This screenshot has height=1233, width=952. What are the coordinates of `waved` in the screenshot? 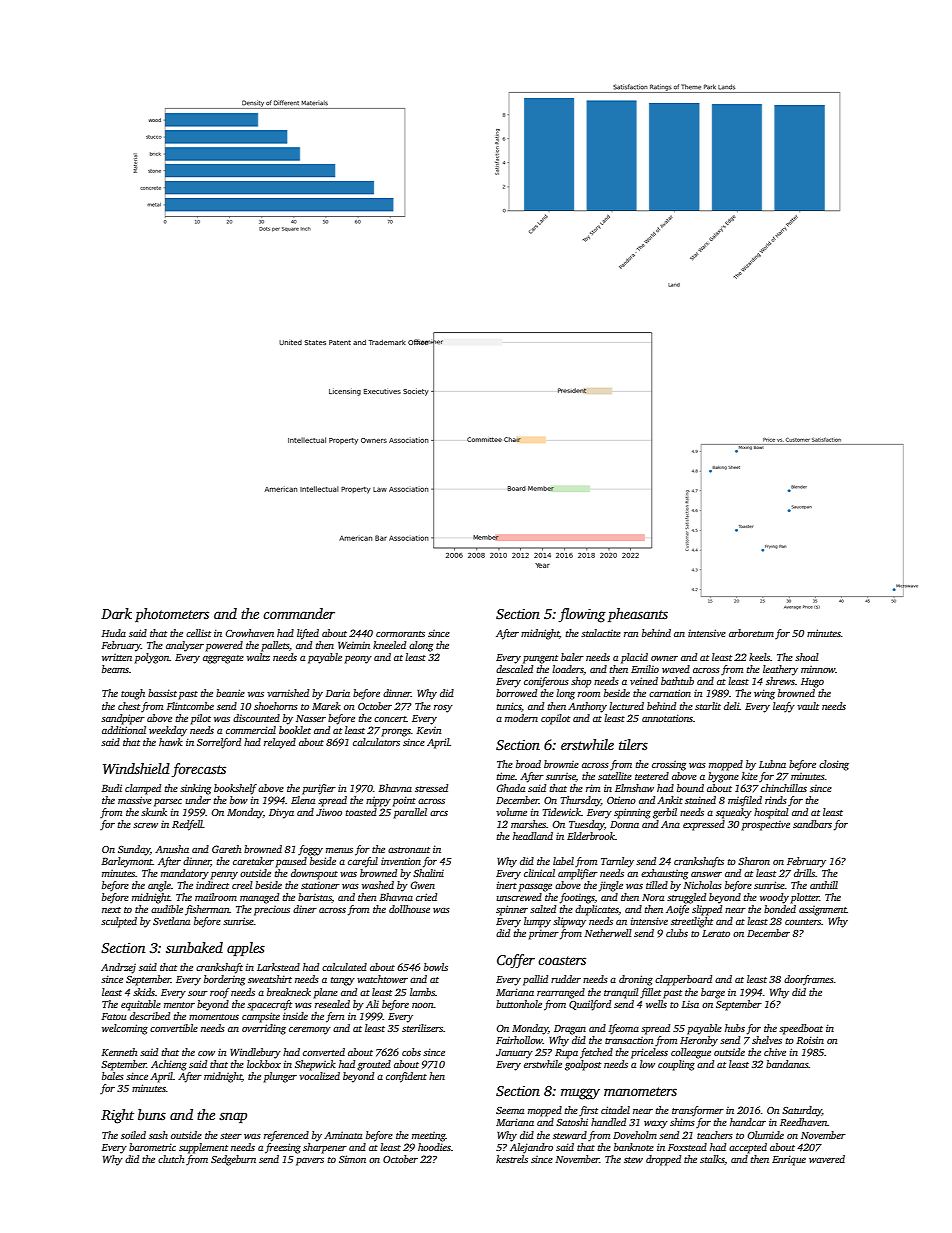 It's located at (676, 669).
